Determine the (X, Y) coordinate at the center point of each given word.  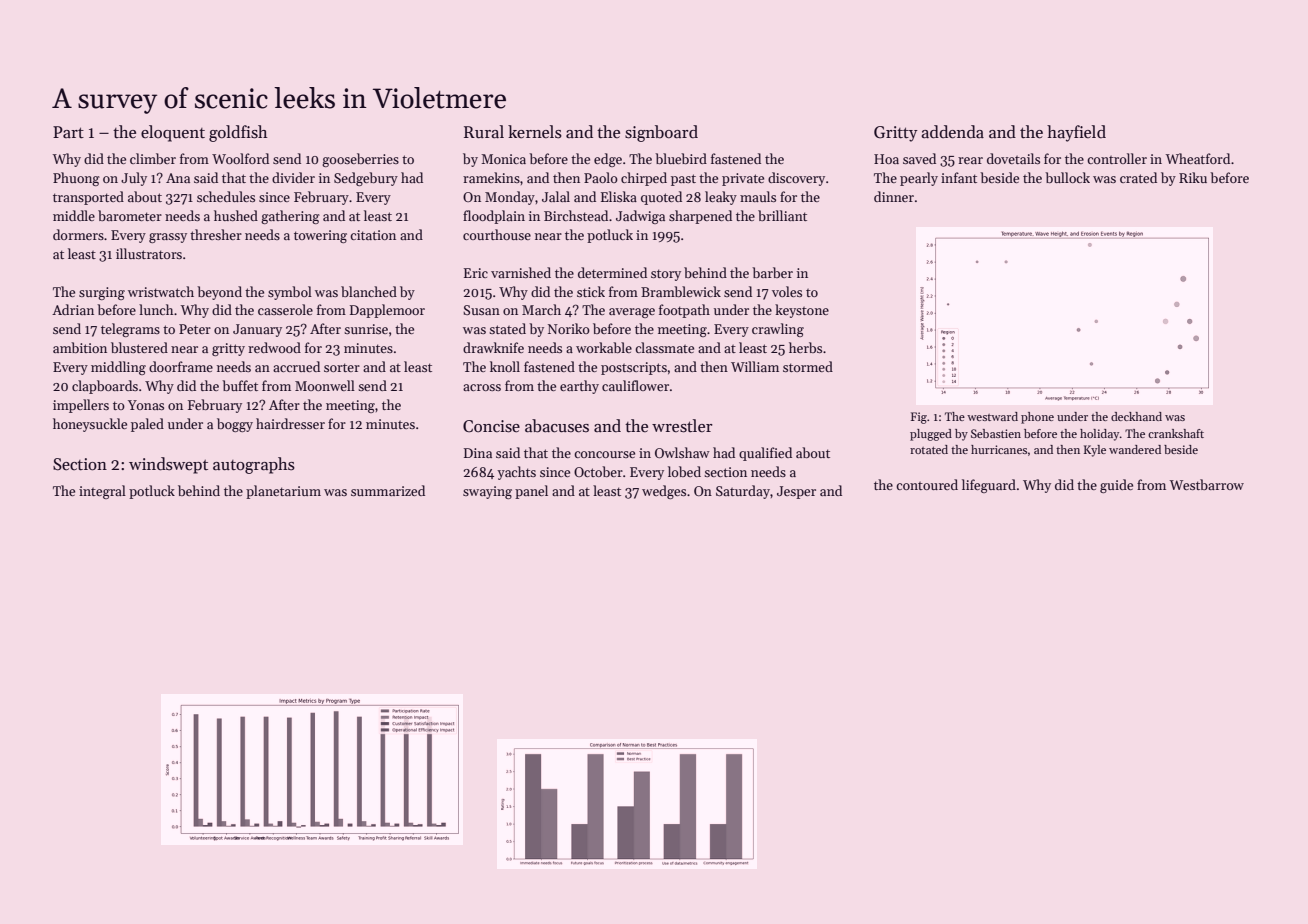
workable (604, 347)
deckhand (1136, 416)
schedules (226, 196)
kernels (535, 132)
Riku (1193, 177)
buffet (240, 385)
